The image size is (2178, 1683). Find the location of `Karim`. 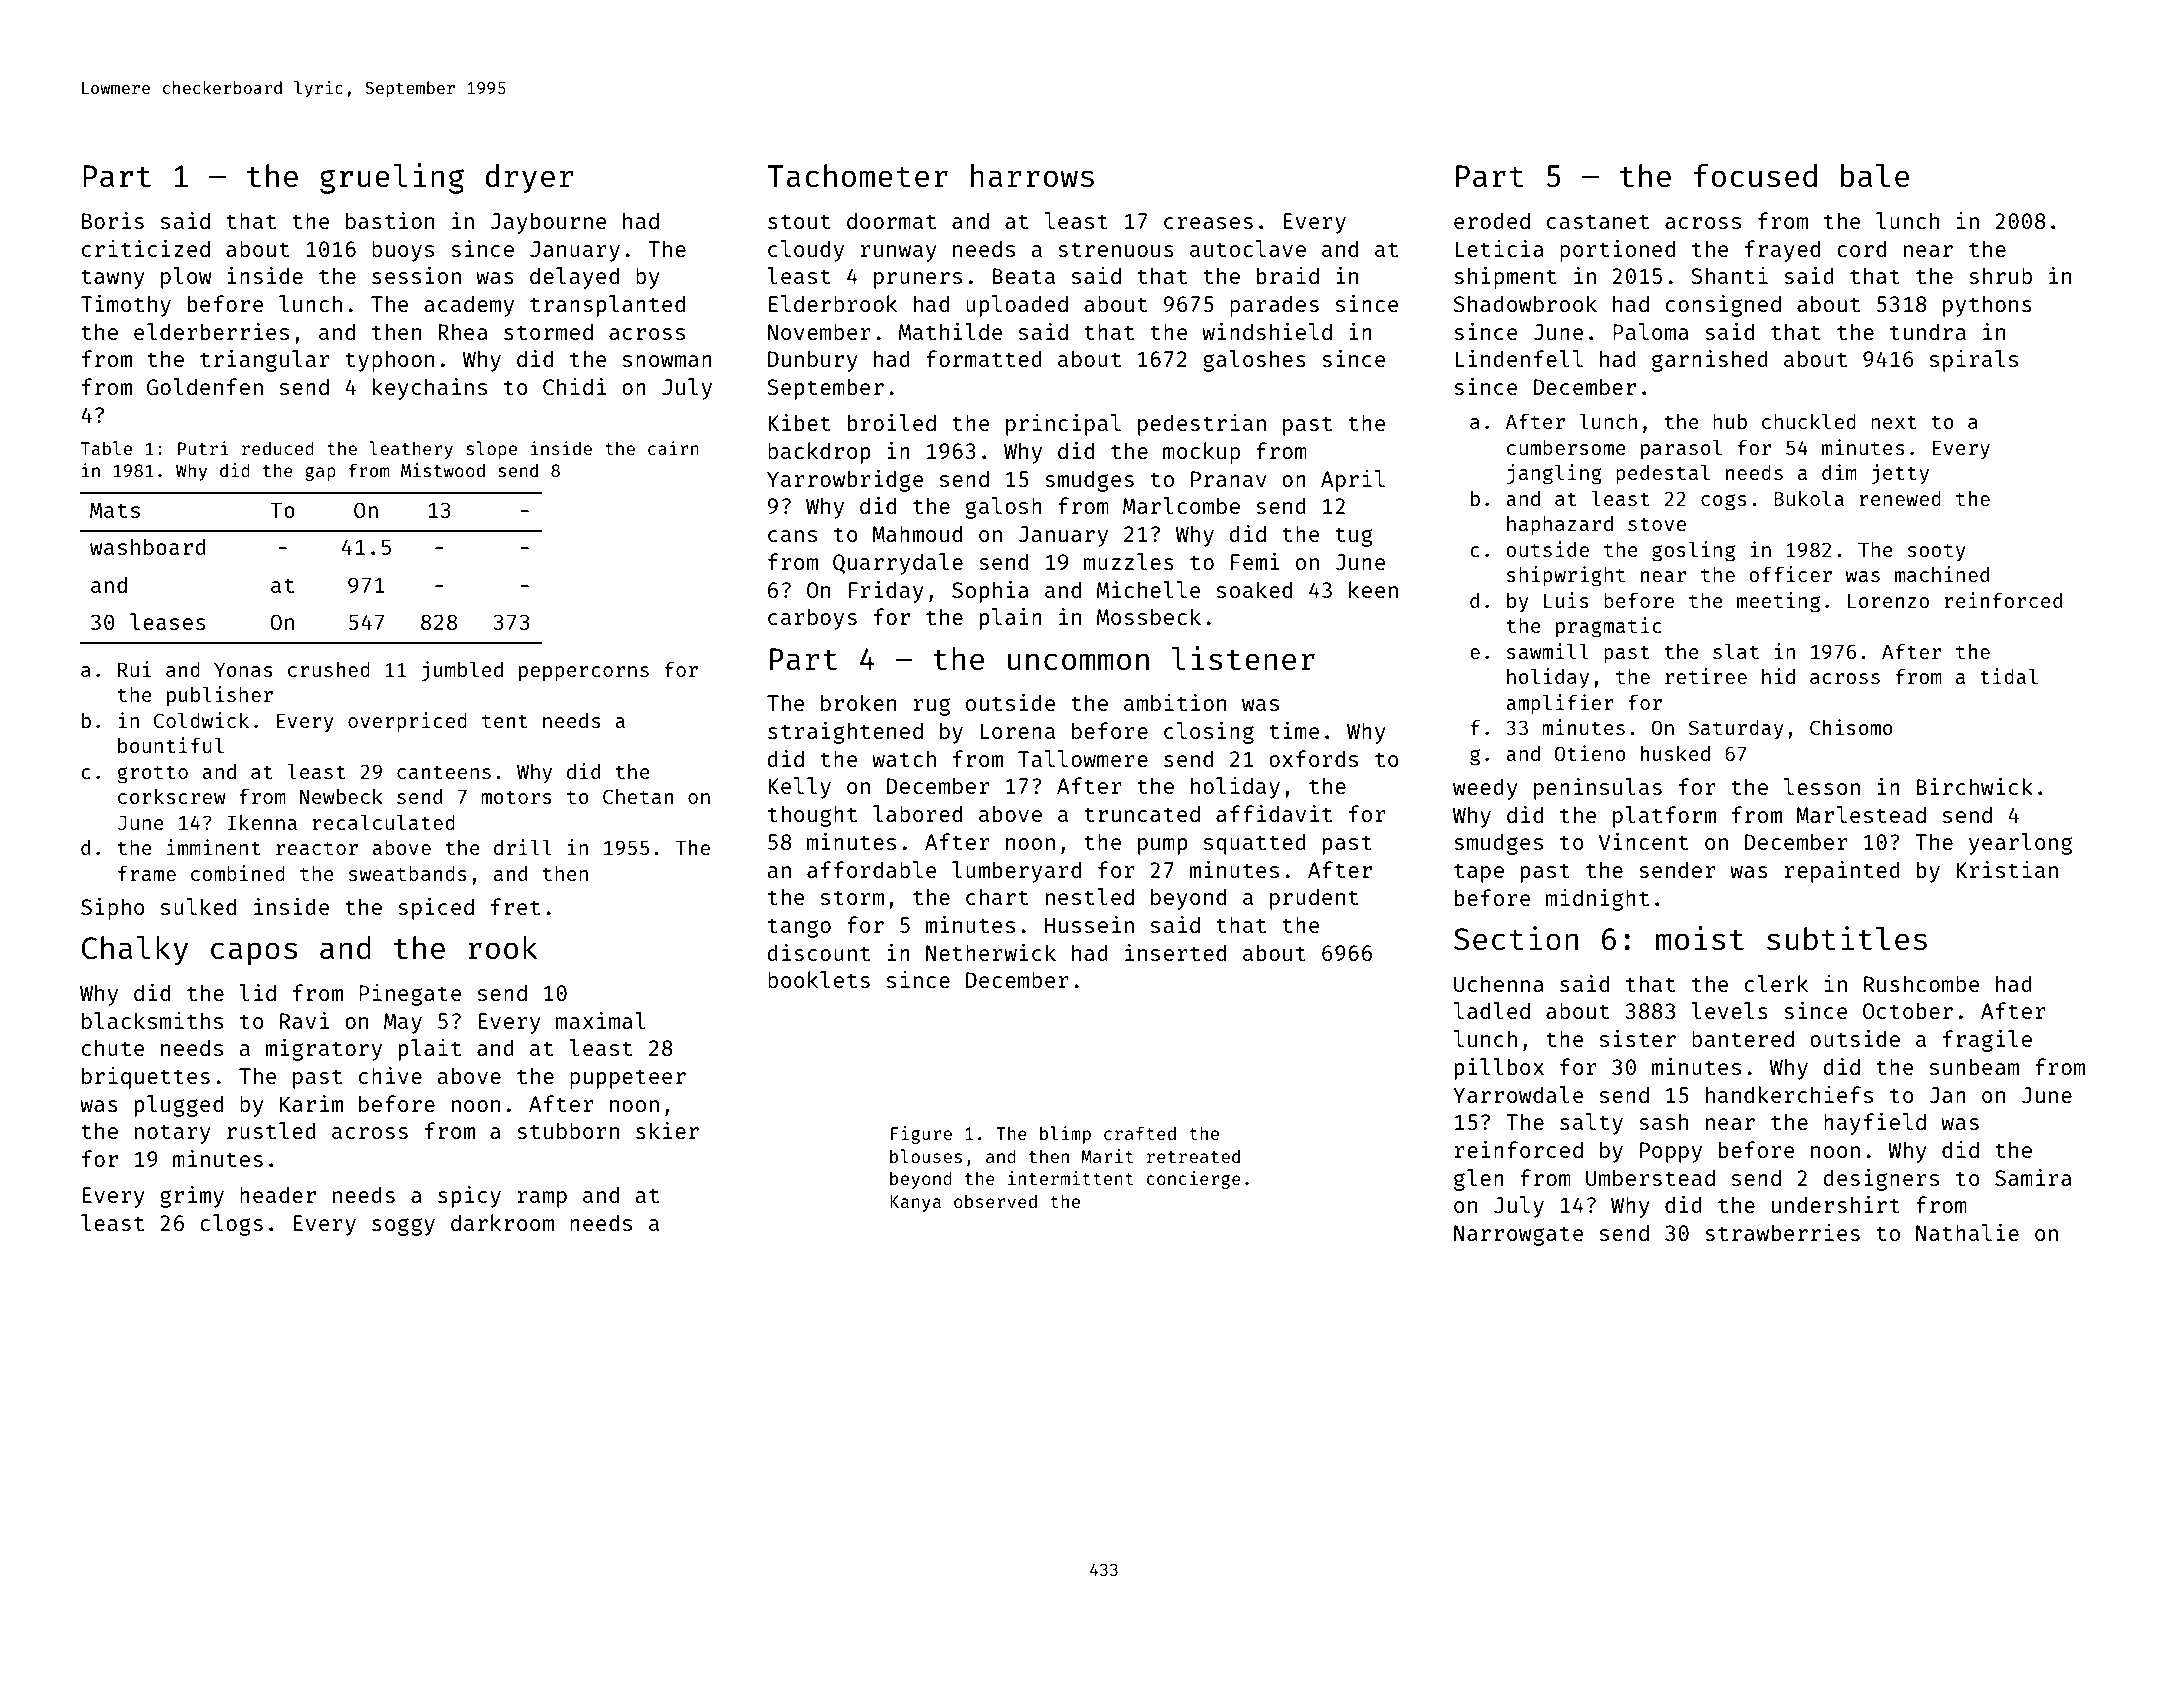

Karim is located at coordinates (311, 1103).
